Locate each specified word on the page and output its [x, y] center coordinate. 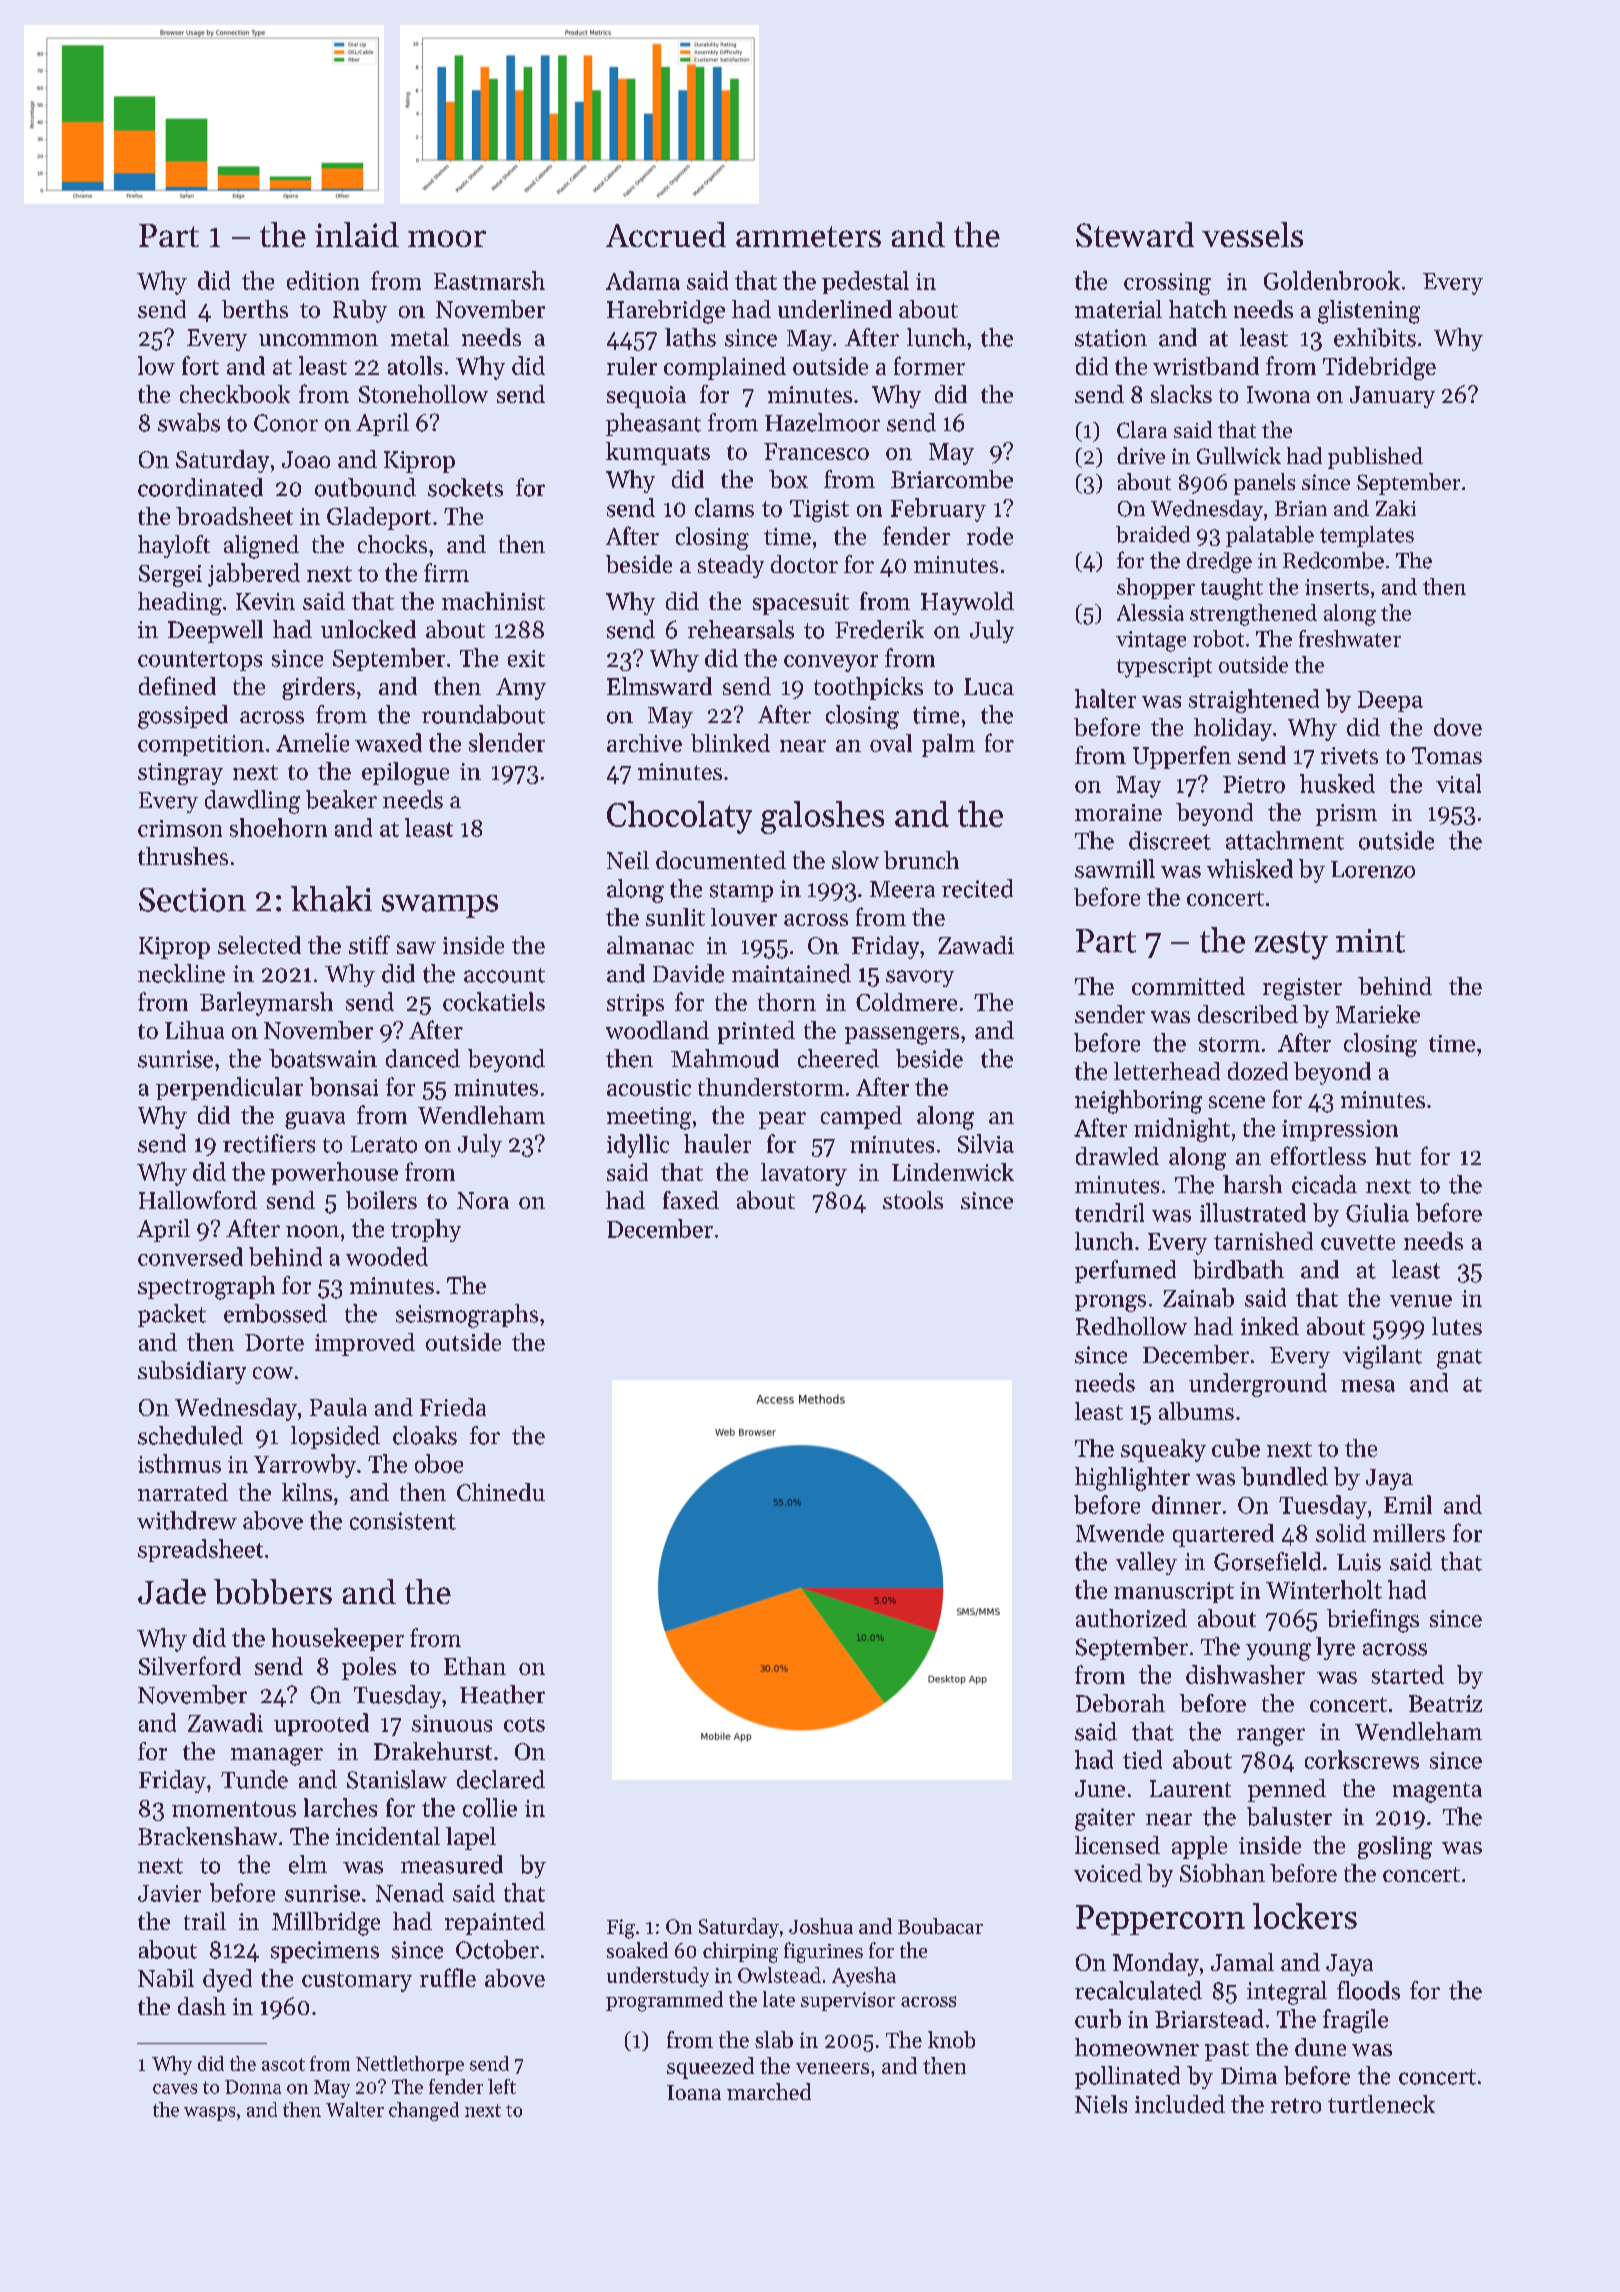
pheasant [653, 424]
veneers [832, 2068]
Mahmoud [725, 1058]
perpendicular [229, 1088]
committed [1188, 986]
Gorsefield [1267, 1561]
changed [424, 2111]
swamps [440, 906]
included [1180, 2104]
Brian [1301, 508]
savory [920, 978]
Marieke [1378, 1014]
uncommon [318, 340]
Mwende [1120, 1533]
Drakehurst [433, 1751]
